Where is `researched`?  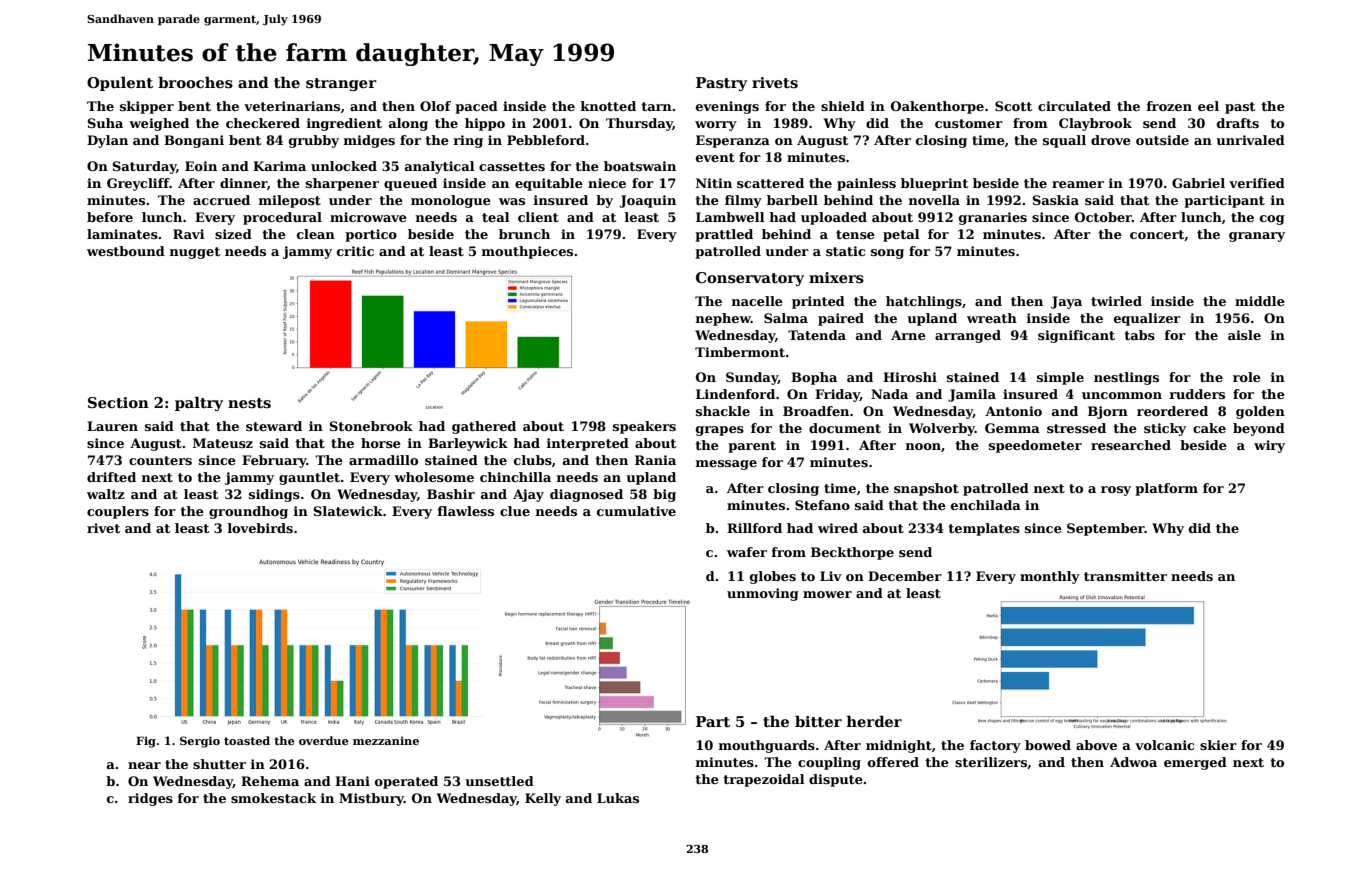
researched is located at coordinates (1131, 445).
